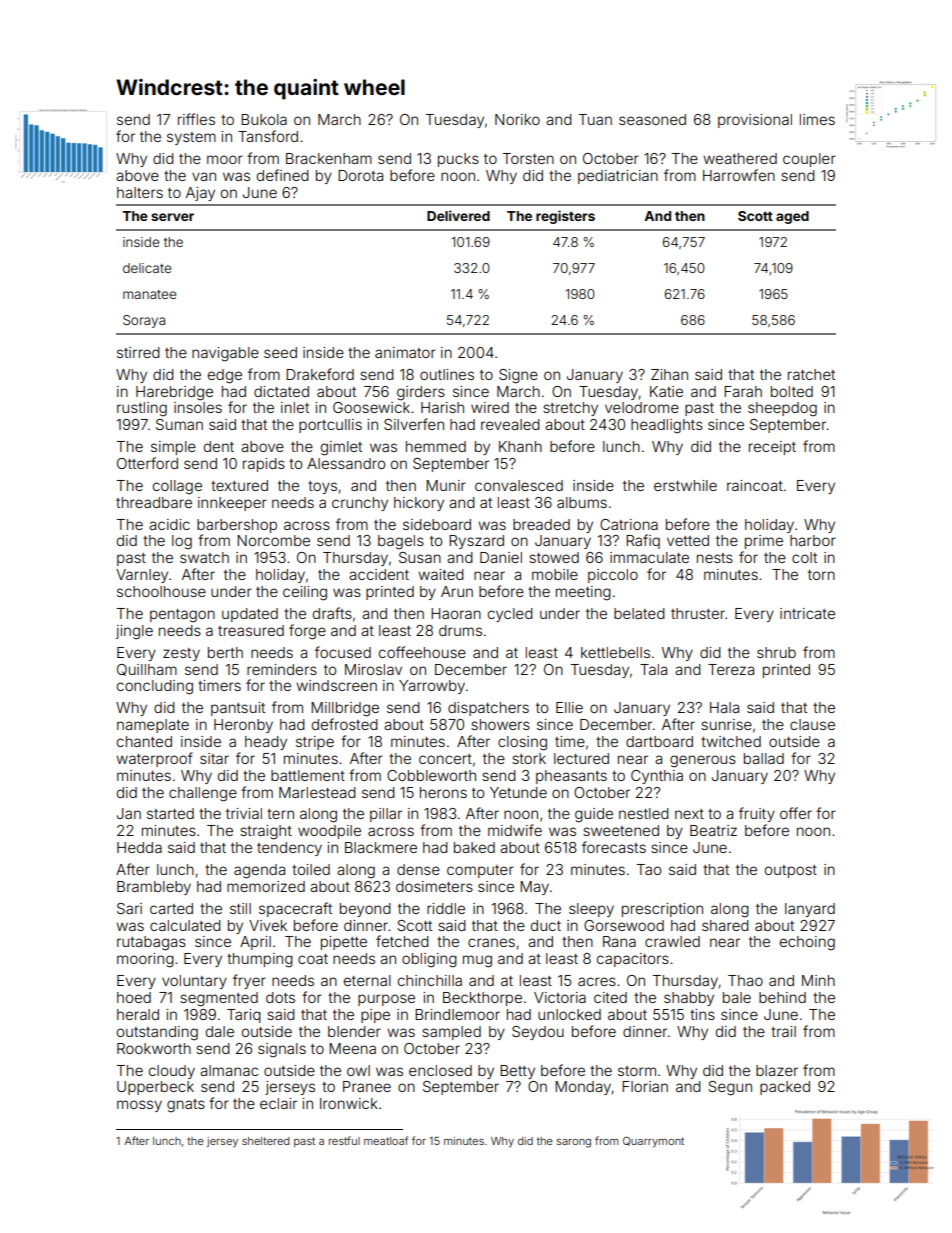  I want to click on animator, so click(405, 352).
